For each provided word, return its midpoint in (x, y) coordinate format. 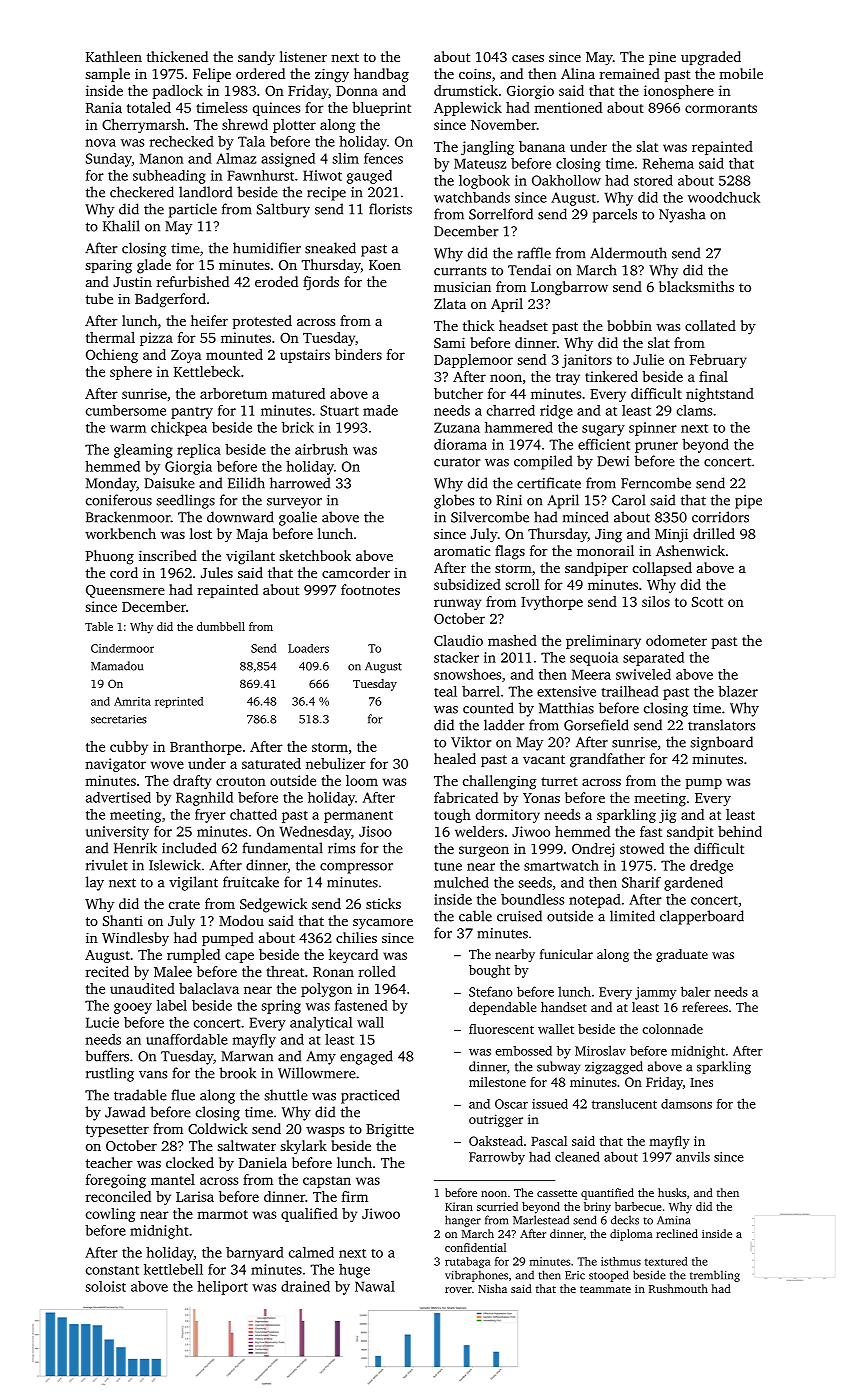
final (713, 376)
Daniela (263, 1162)
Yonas (541, 798)
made (380, 410)
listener (303, 56)
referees (705, 1007)
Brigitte (390, 1131)
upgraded (711, 58)
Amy (321, 1058)
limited (632, 916)
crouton (241, 781)
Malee (173, 971)
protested (262, 322)
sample (107, 75)
